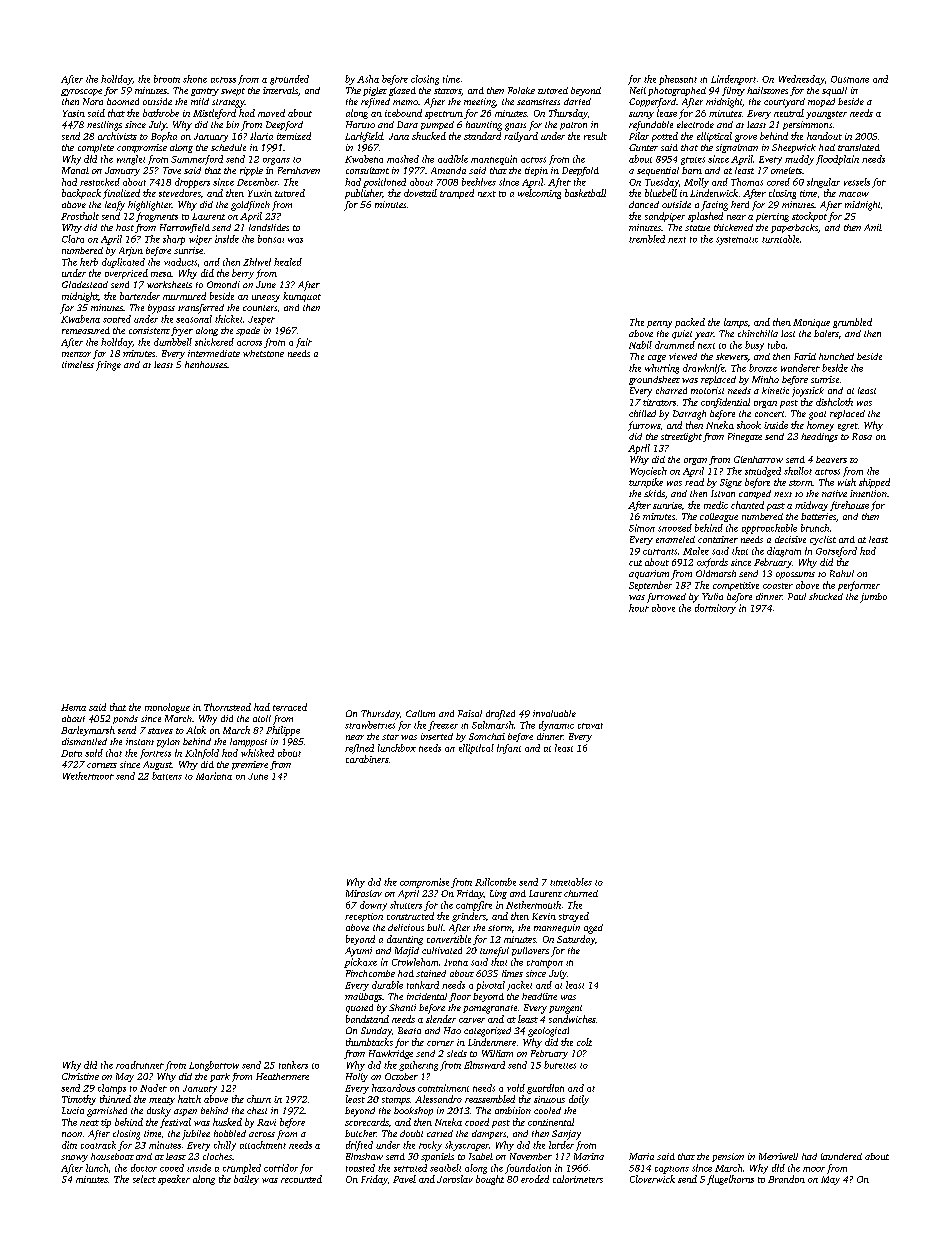  What do you see at coordinates (257, 182) in the page?
I see `December` at bounding box center [257, 182].
